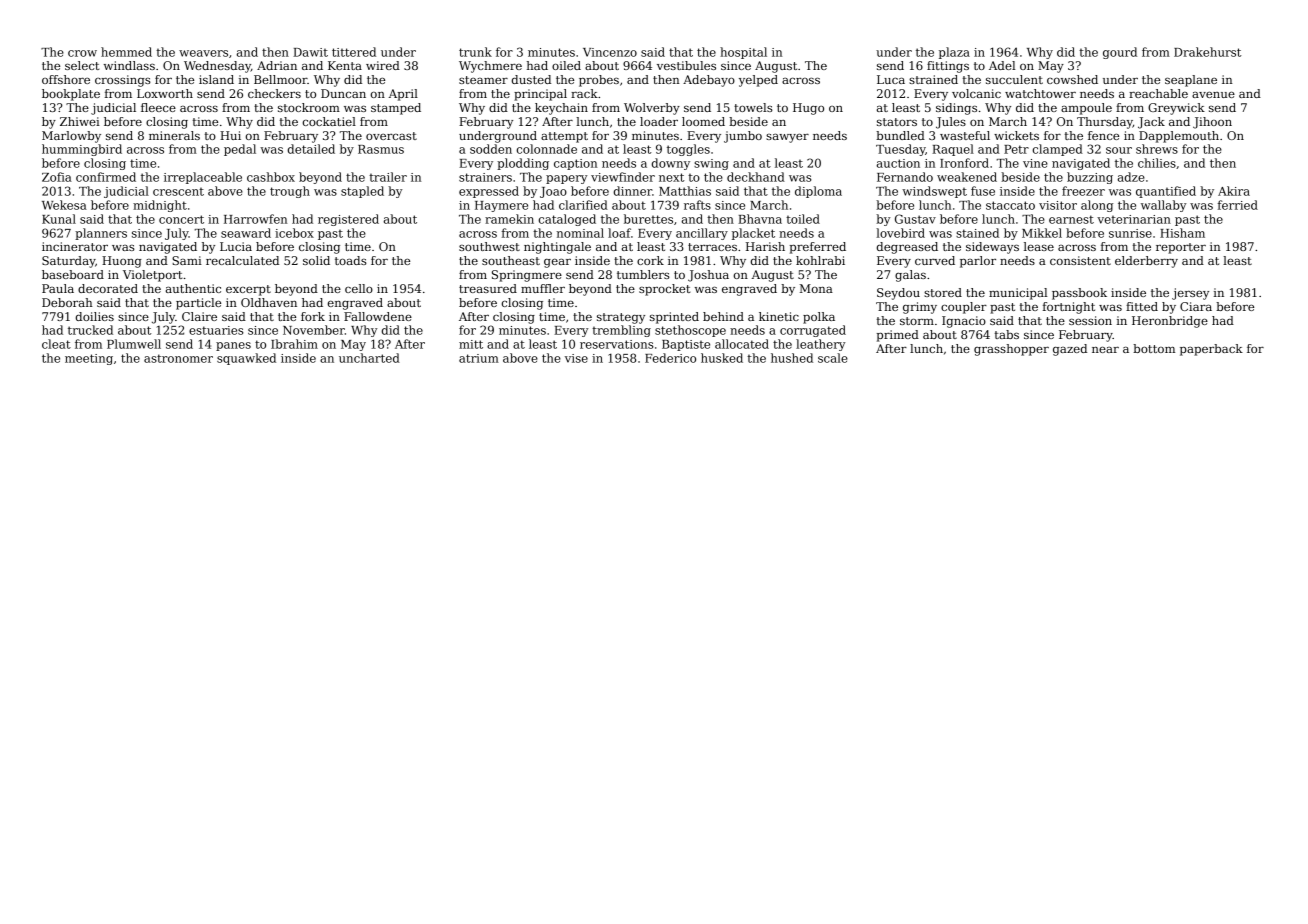 This document has width=1308, height=924. Describe the element at coordinates (833, 358) in the document. I see `scale` at that location.
